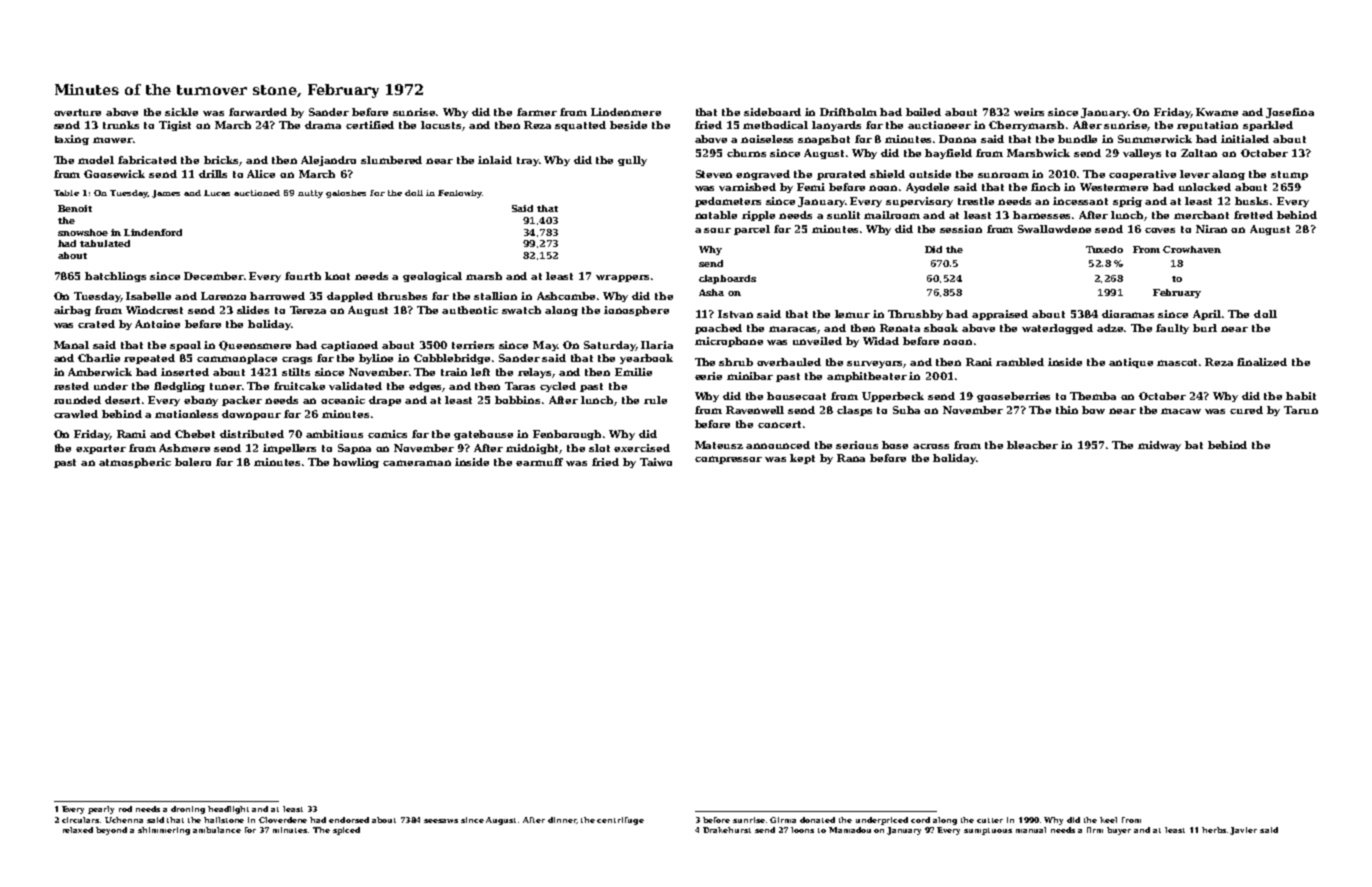 This image has height=887, width=1372. What do you see at coordinates (193, 462) in the image?
I see `bolero` at bounding box center [193, 462].
